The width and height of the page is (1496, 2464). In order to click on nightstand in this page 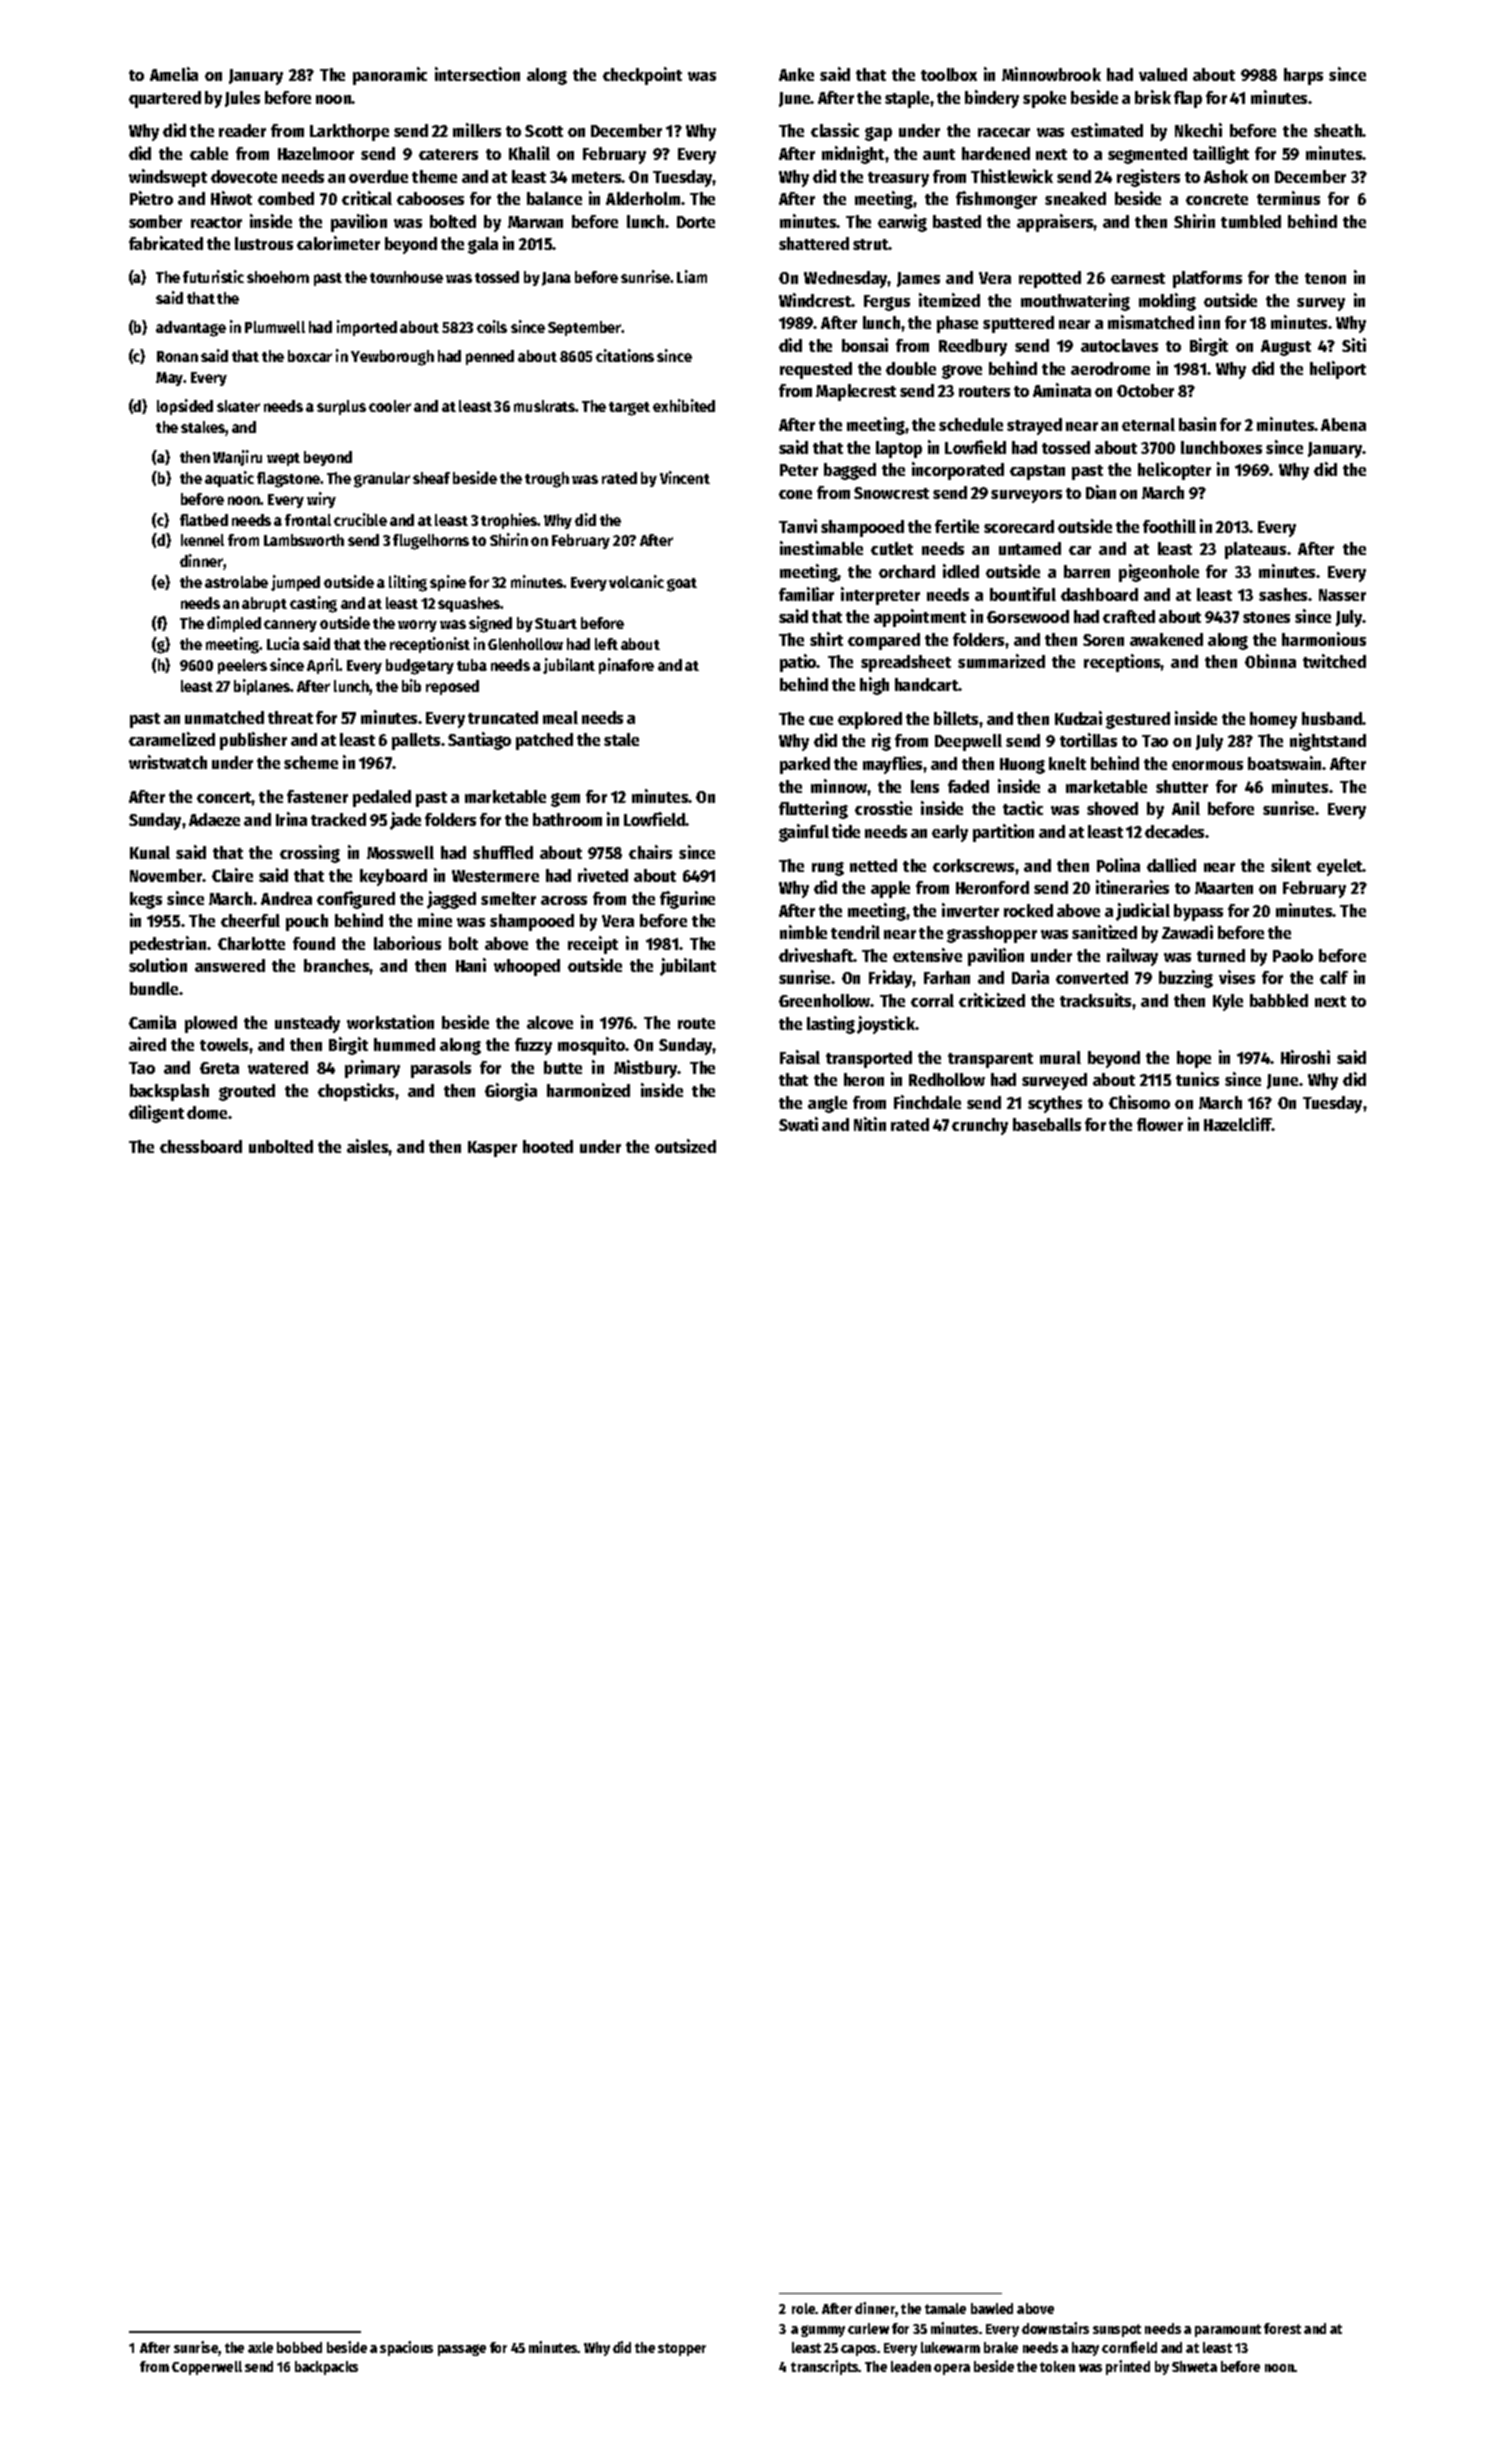, I will do `click(1328, 742)`.
